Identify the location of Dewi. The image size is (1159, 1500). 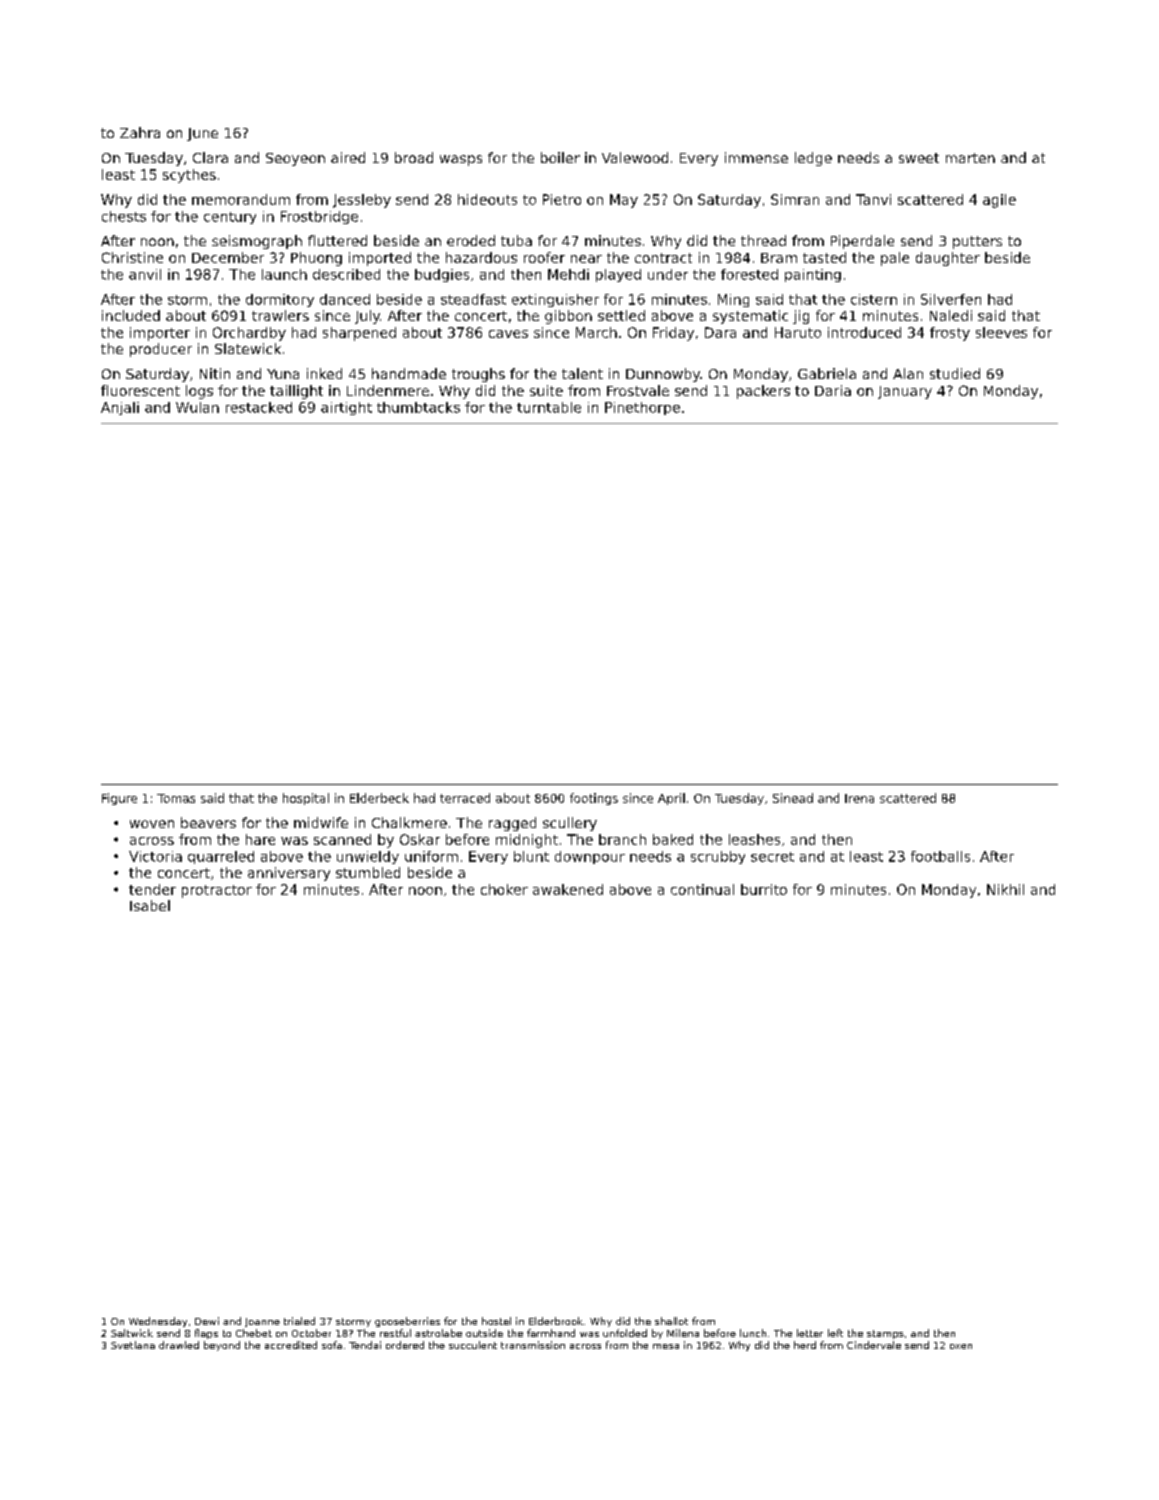
(207, 1321).
